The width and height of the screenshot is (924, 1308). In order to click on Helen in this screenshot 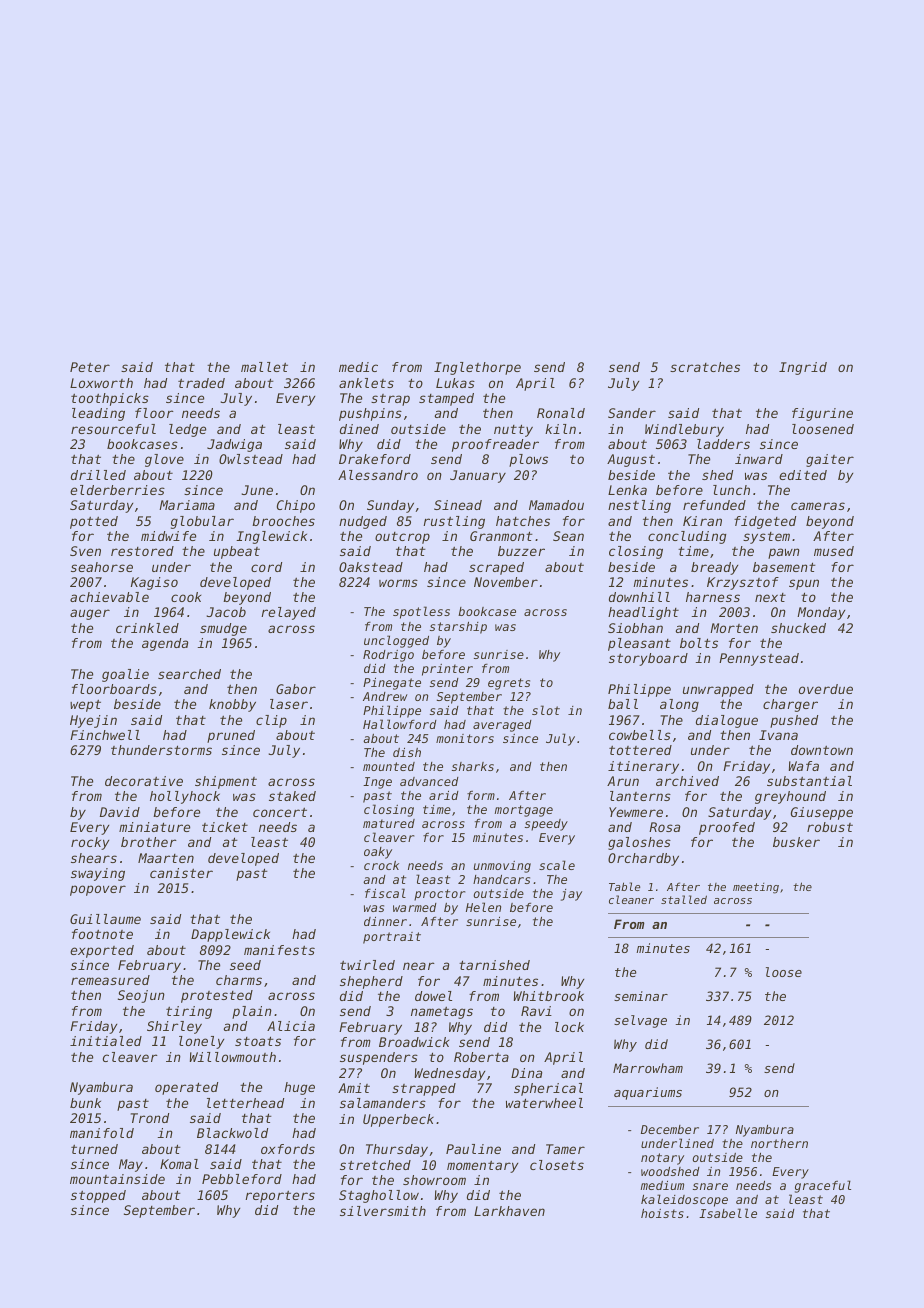, I will do `click(483, 907)`.
